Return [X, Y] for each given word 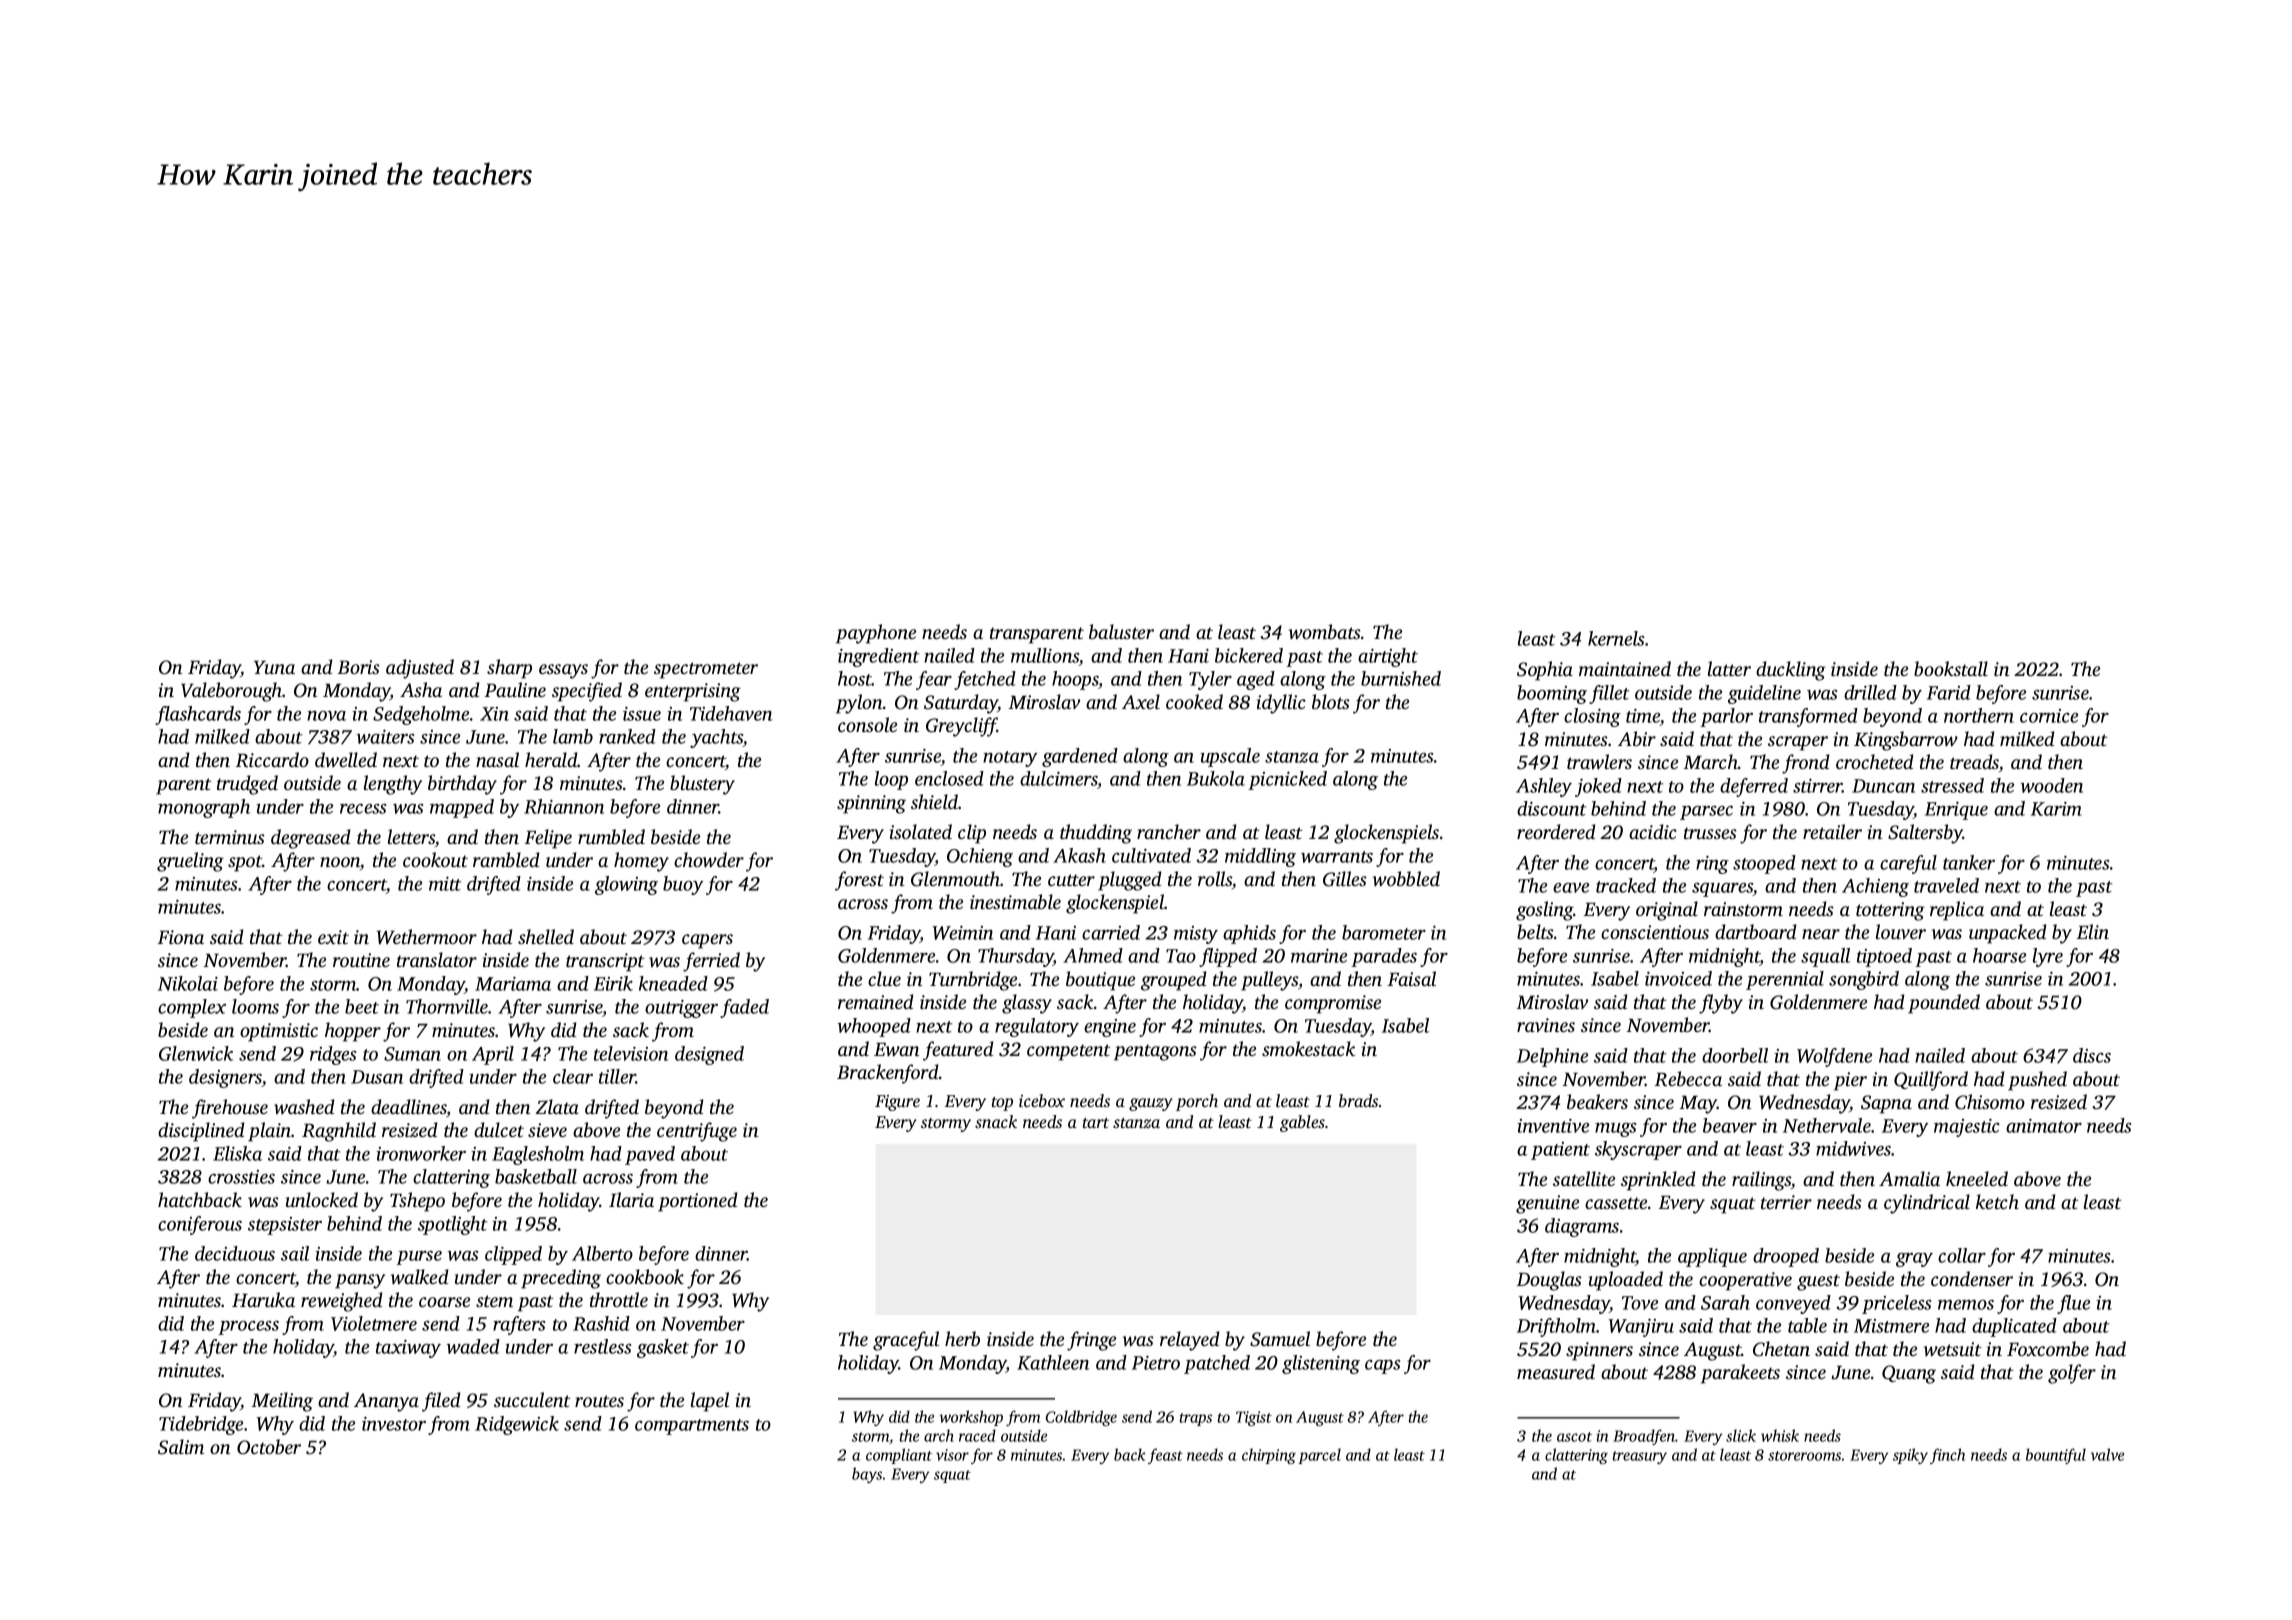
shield [934, 801]
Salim [181, 1447]
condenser [1972, 1278]
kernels [1616, 638]
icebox [1042, 1100]
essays [563, 671]
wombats [1325, 631]
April [493, 1055]
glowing [626, 885]
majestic [1967, 1128]
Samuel [1280, 1339]
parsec [1706, 813]
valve [2107, 1454]
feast [1165, 1456]
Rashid [601, 1323]
